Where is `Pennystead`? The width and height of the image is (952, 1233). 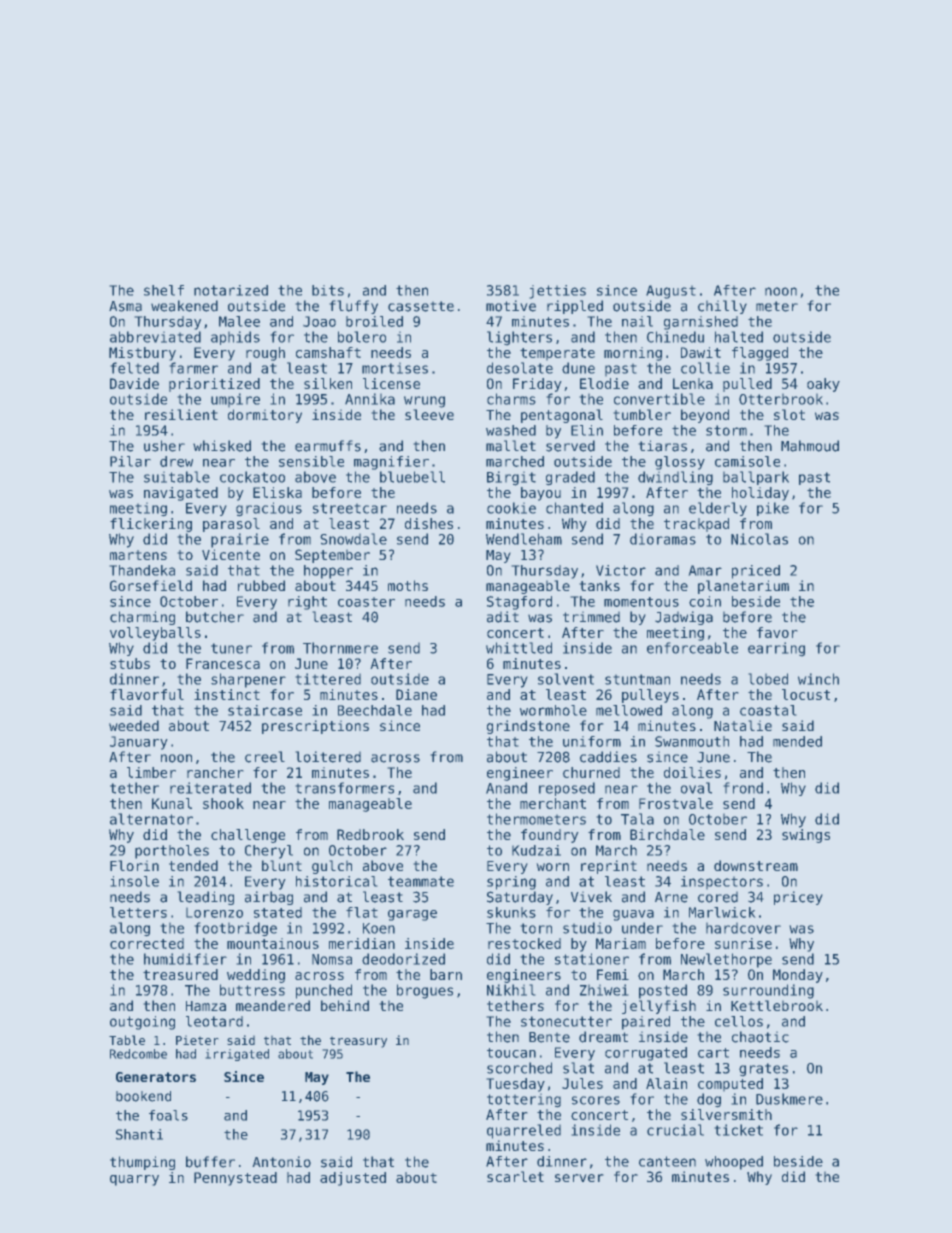 Pennystead is located at coordinates (235, 1179).
